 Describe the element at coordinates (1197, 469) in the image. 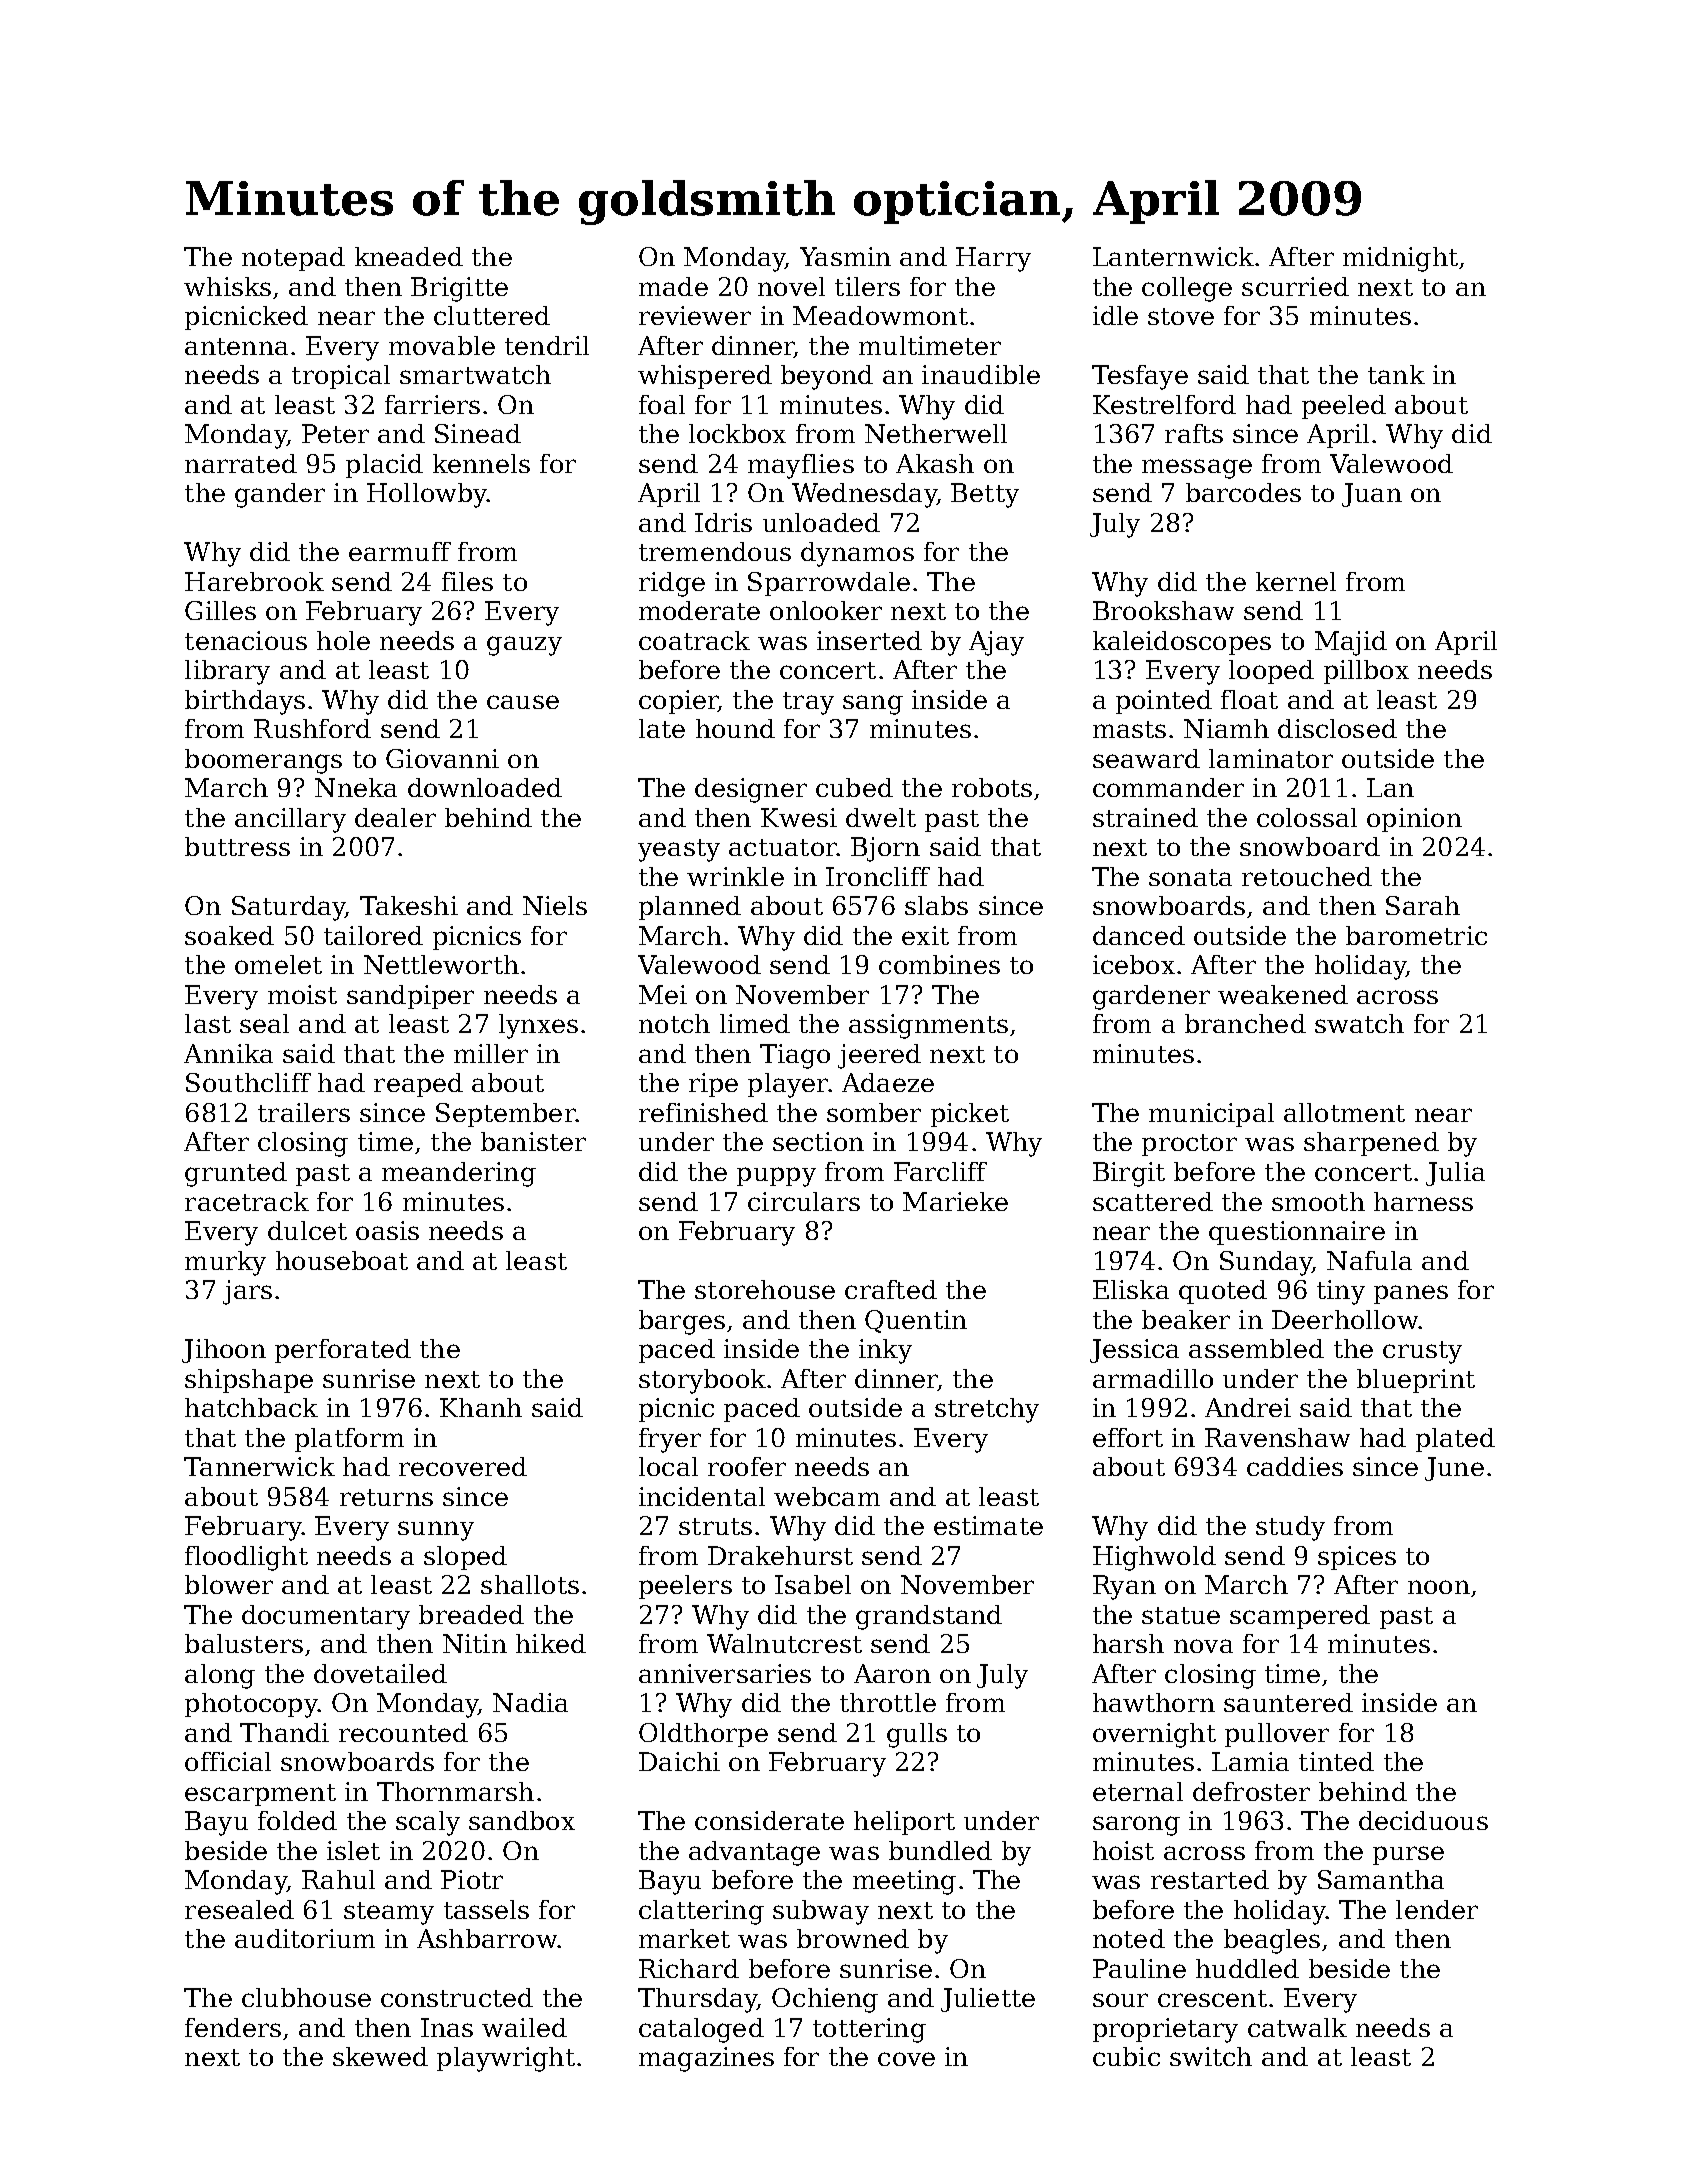

I see `message` at that location.
